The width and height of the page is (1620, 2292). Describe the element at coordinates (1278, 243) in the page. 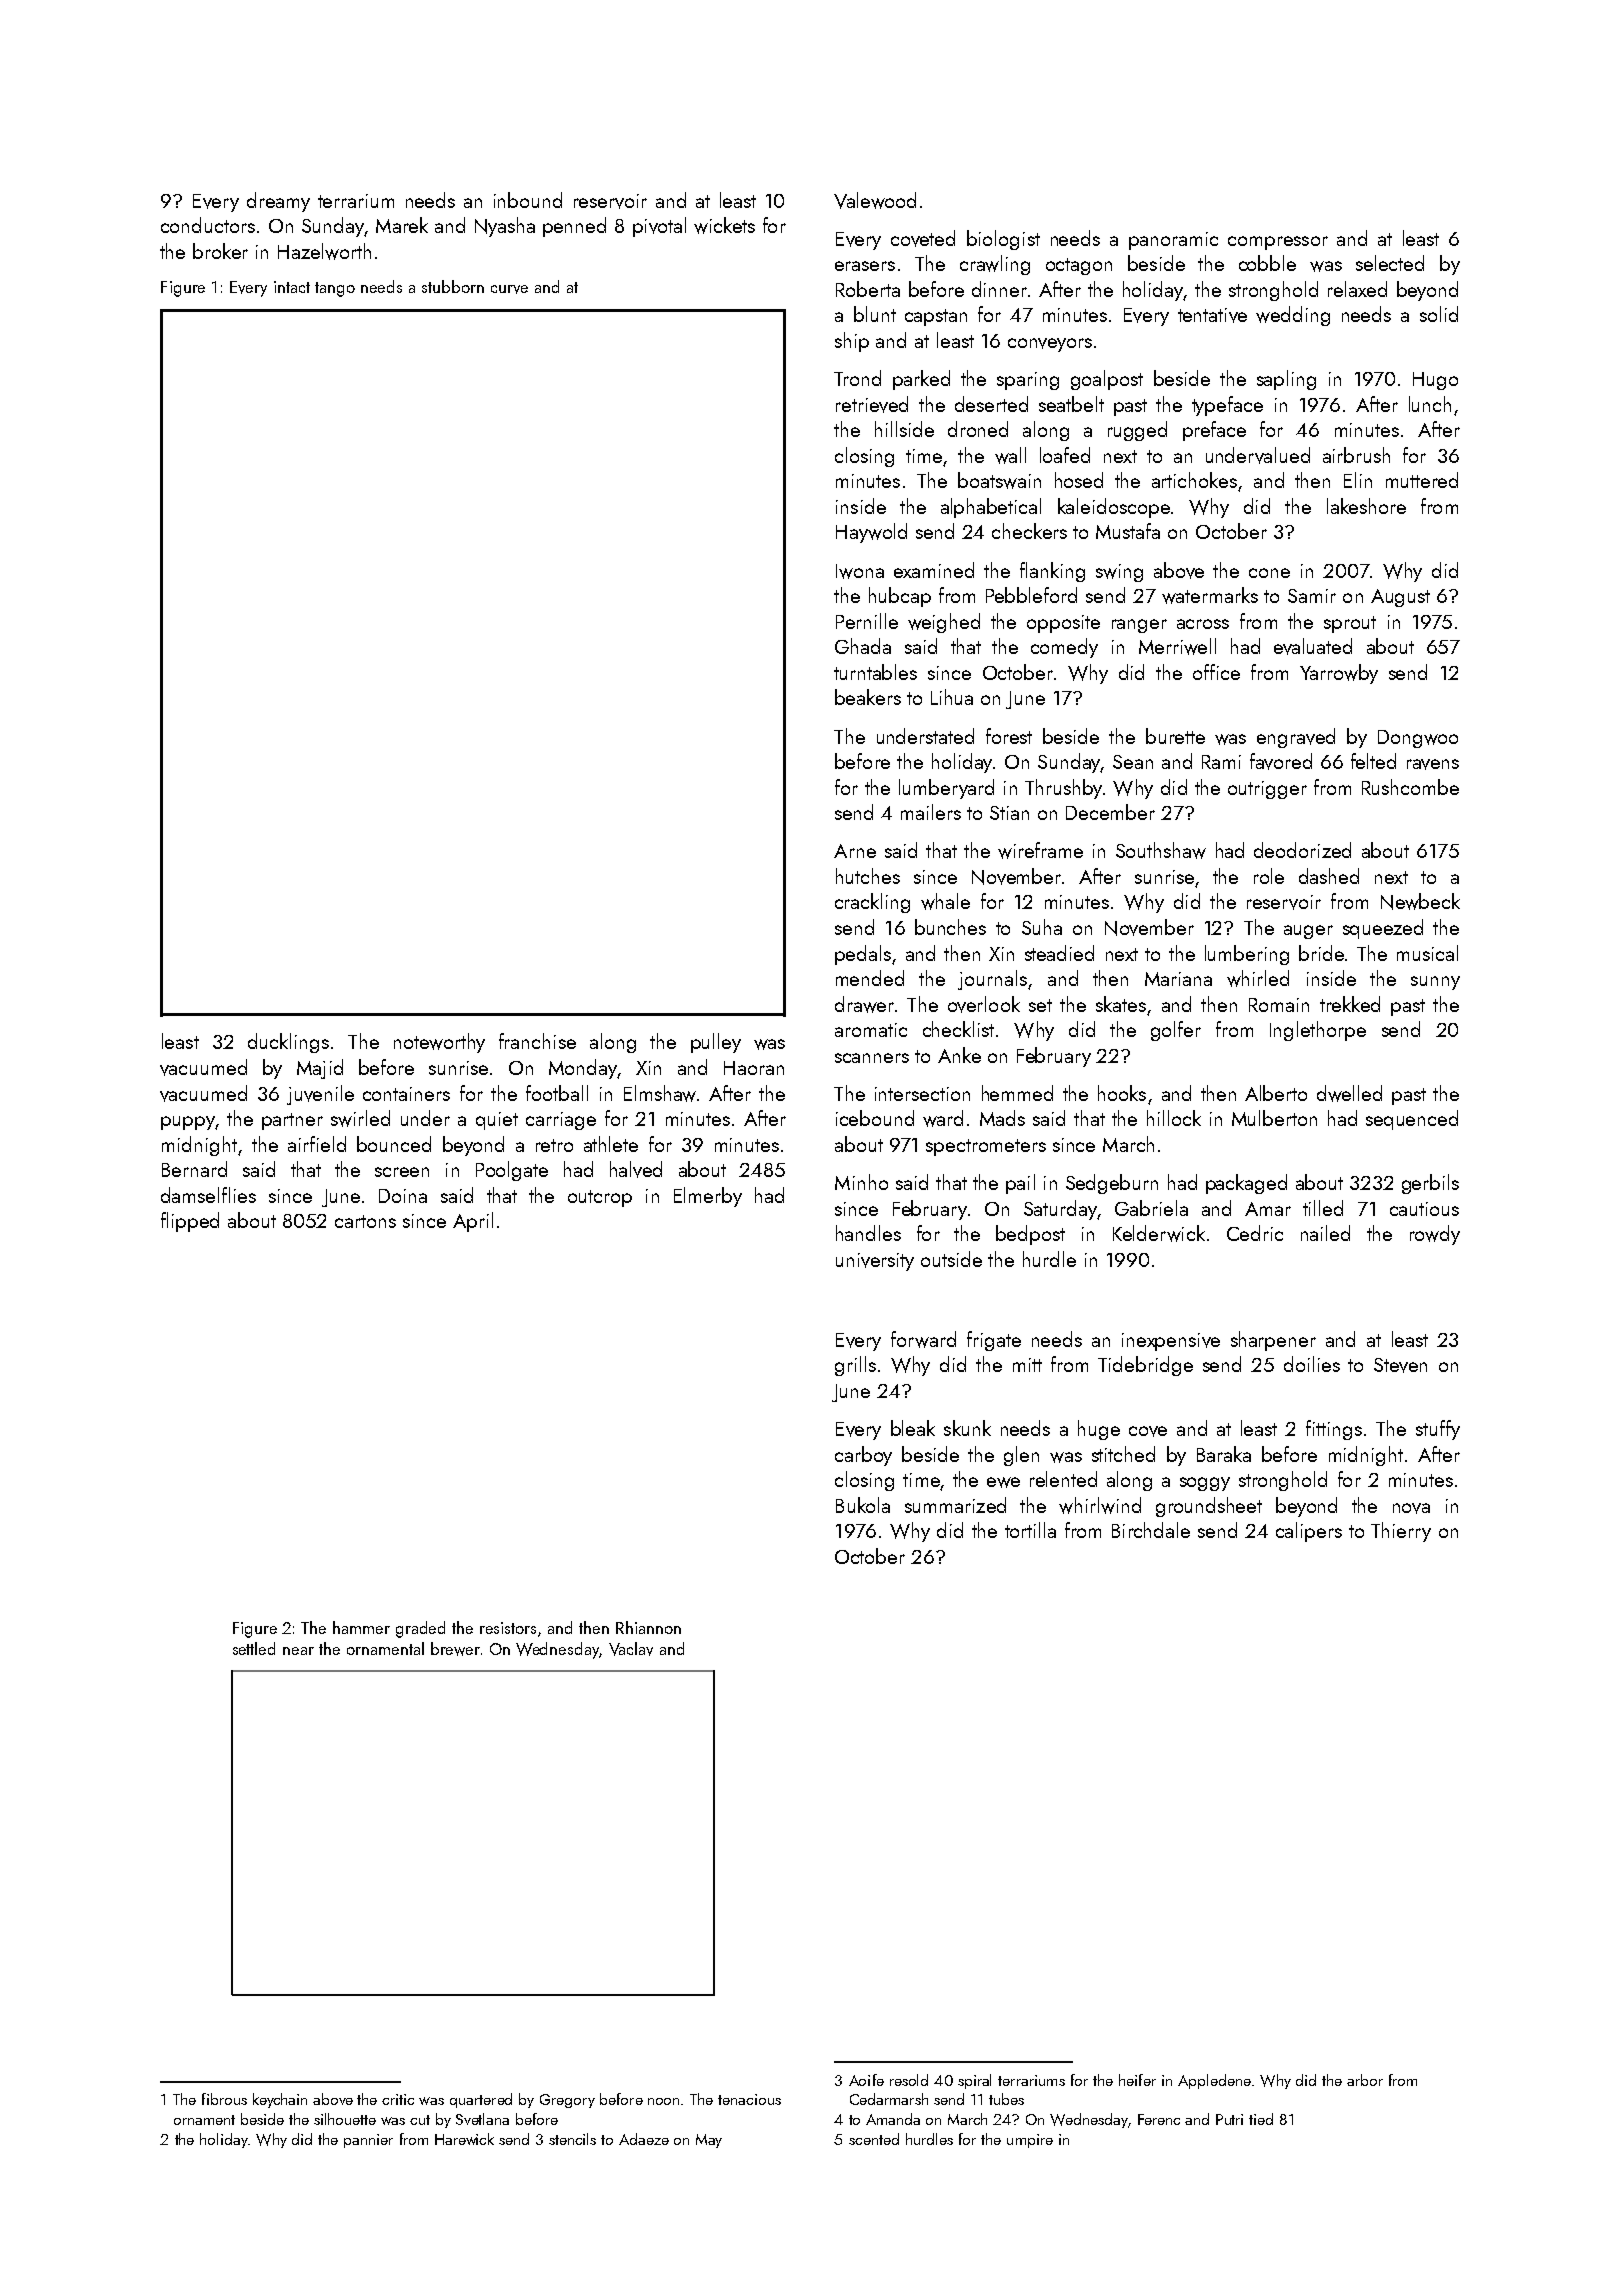

I see `compressor` at that location.
